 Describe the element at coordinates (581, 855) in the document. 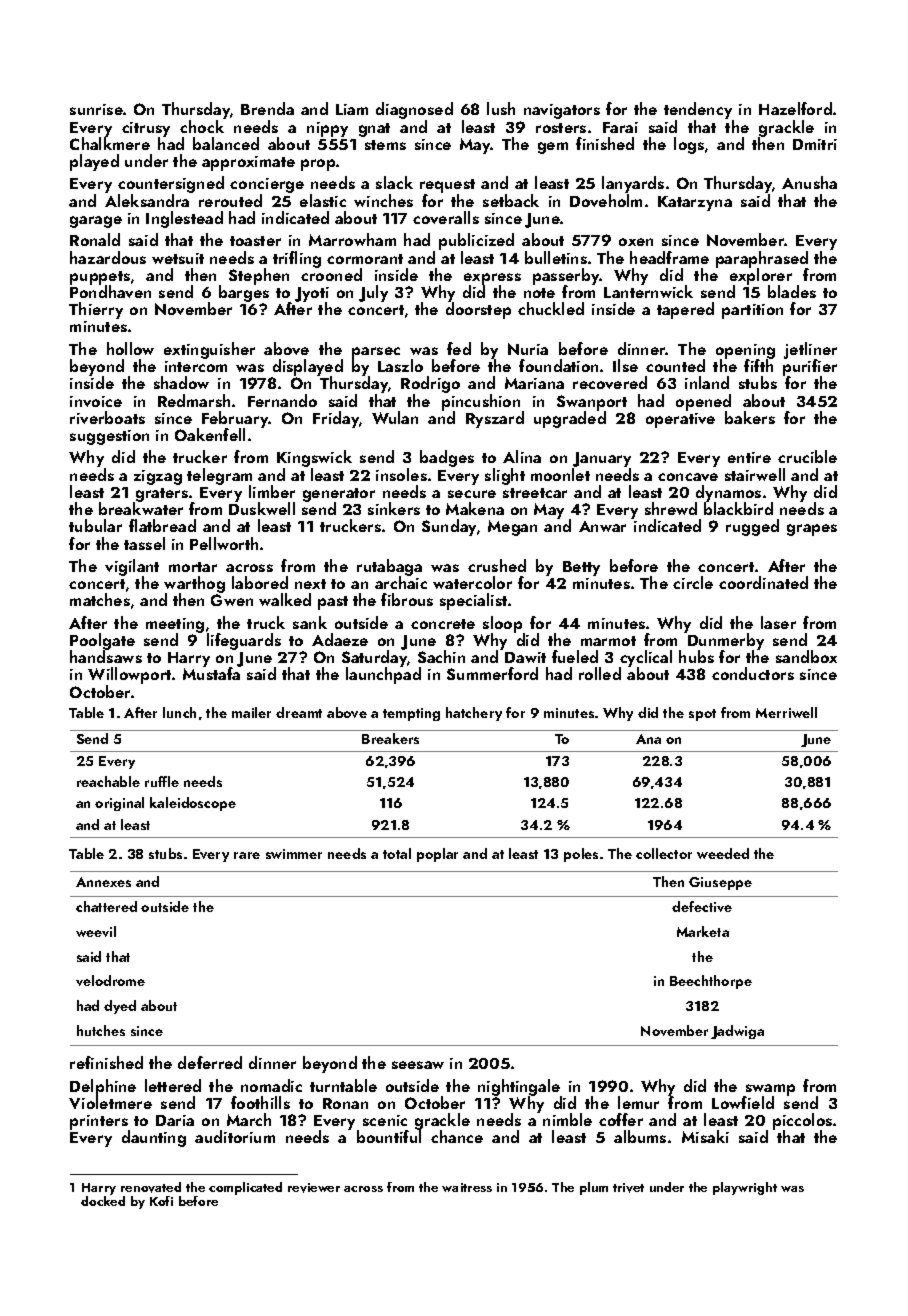

I see `poles` at that location.
